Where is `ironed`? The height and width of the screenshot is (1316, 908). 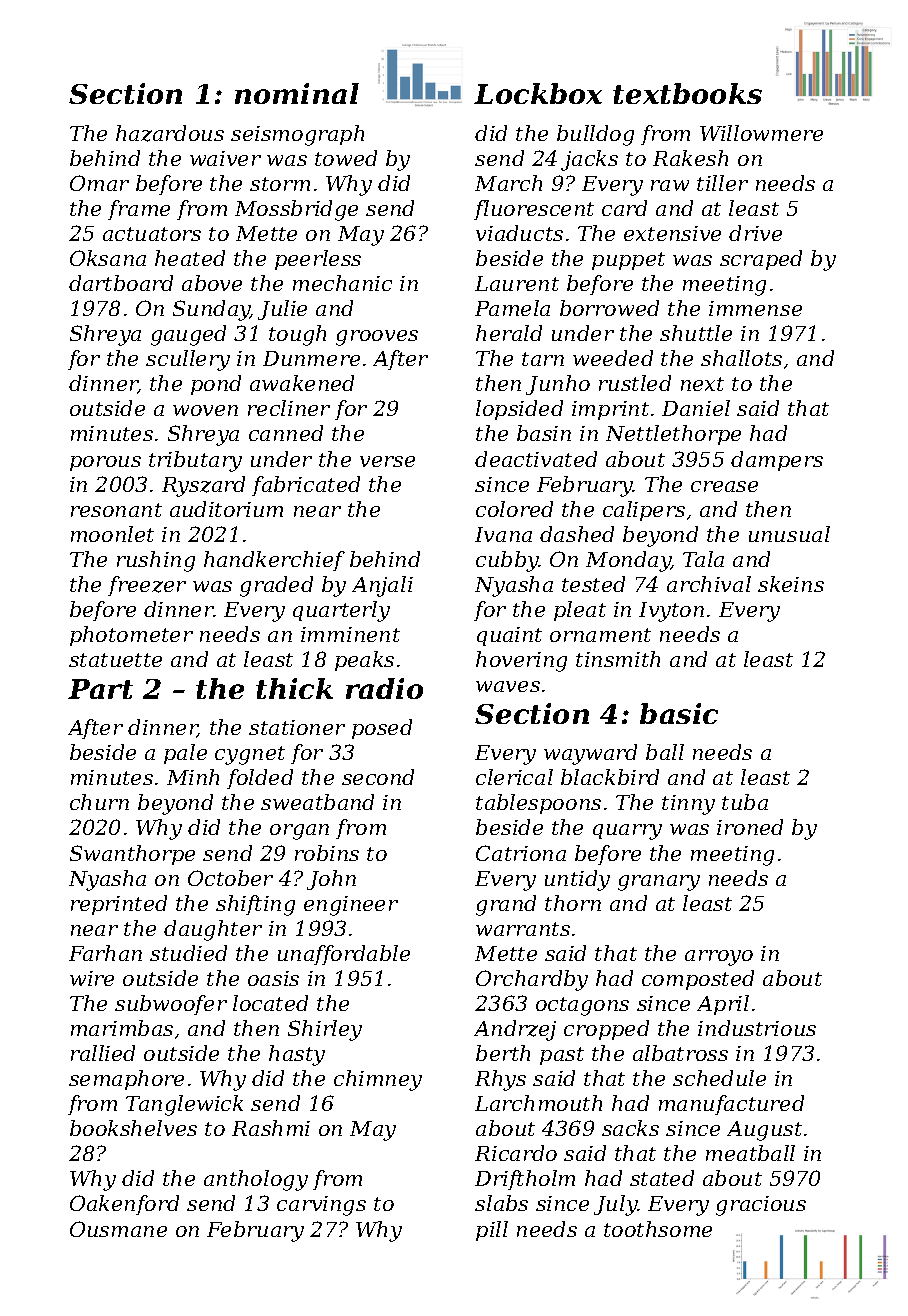
ironed is located at coordinates (750, 827).
